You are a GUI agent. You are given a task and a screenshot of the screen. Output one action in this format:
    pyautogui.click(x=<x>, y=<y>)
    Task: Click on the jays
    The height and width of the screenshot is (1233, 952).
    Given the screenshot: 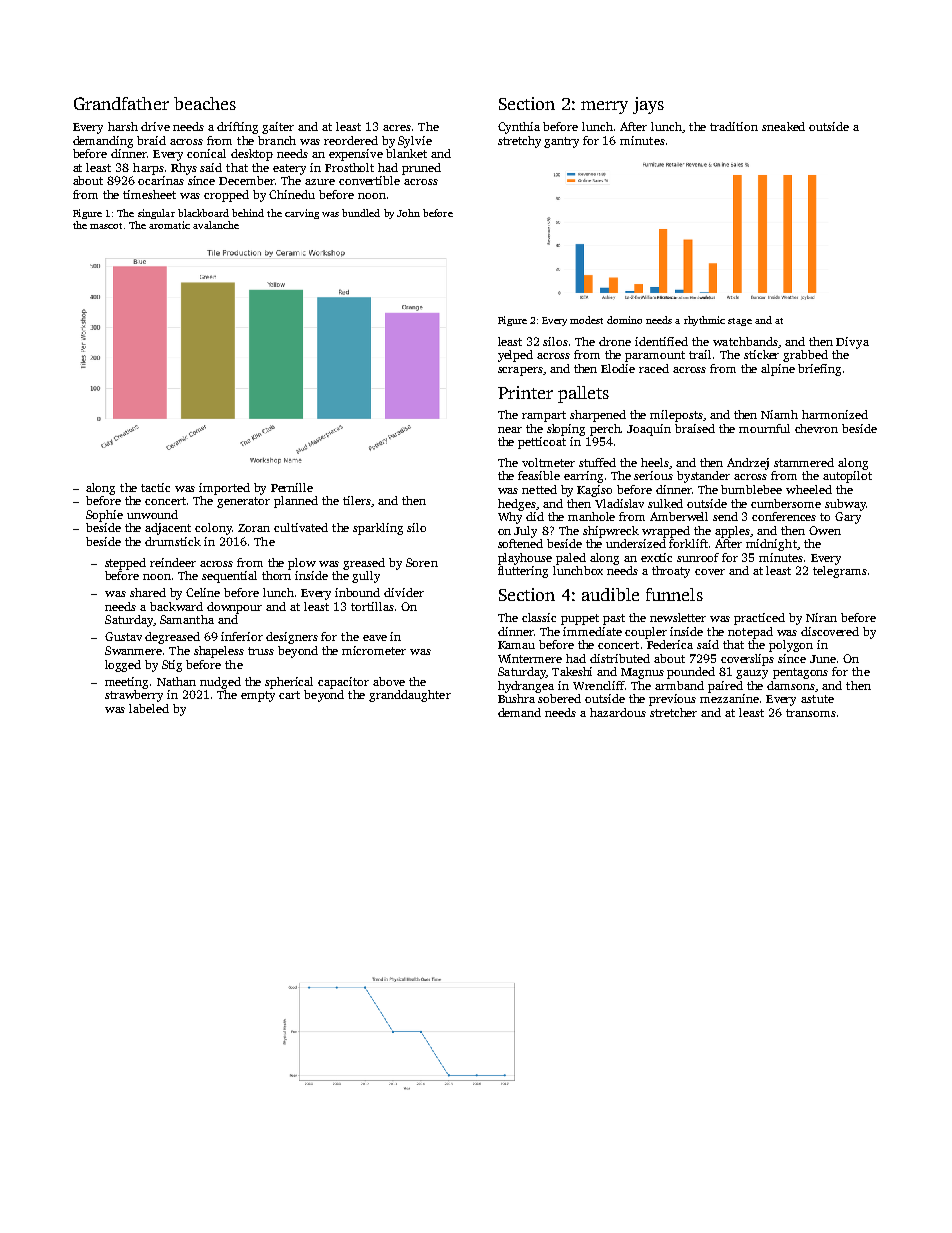 What is the action you would take?
    pyautogui.click(x=648, y=105)
